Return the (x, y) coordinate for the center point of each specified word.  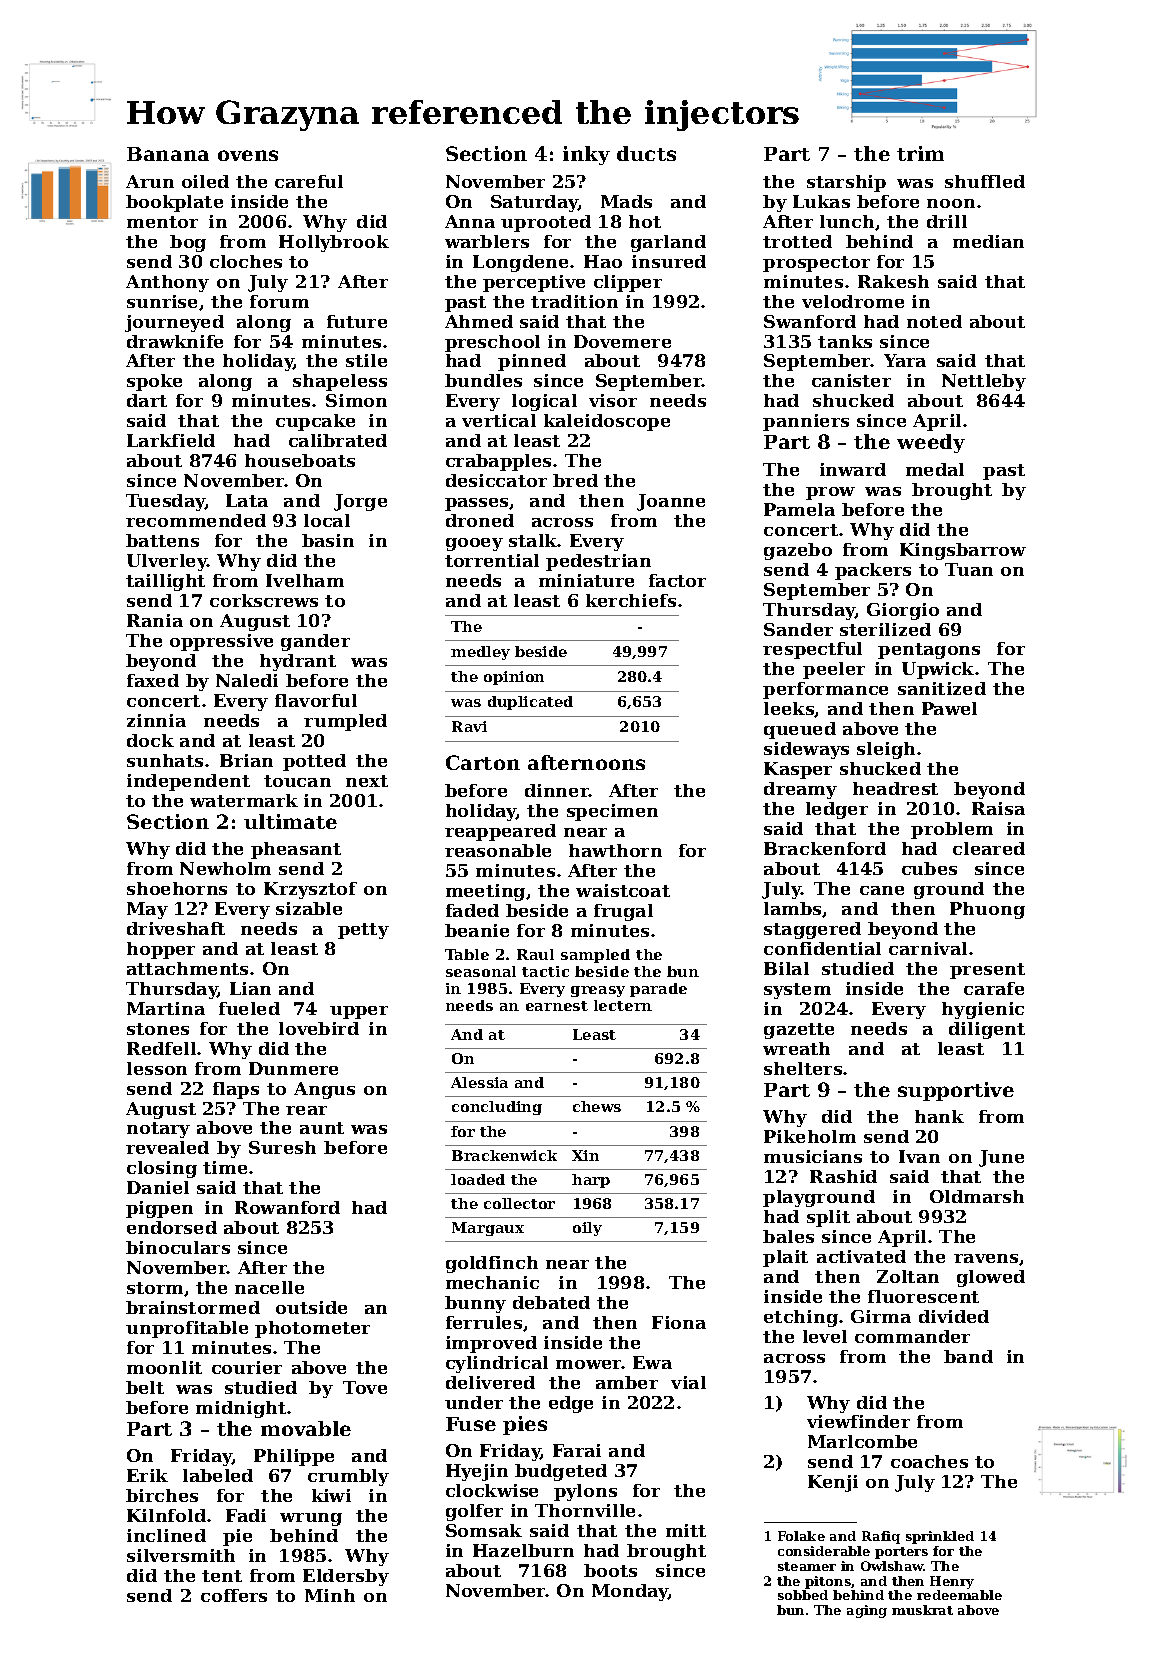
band (968, 1356)
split (828, 1218)
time (225, 1167)
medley (480, 653)
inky (586, 155)
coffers (234, 1595)
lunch (847, 221)
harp (591, 1181)
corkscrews (264, 600)
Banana (168, 154)
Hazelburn (523, 1550)
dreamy (800, 790)
